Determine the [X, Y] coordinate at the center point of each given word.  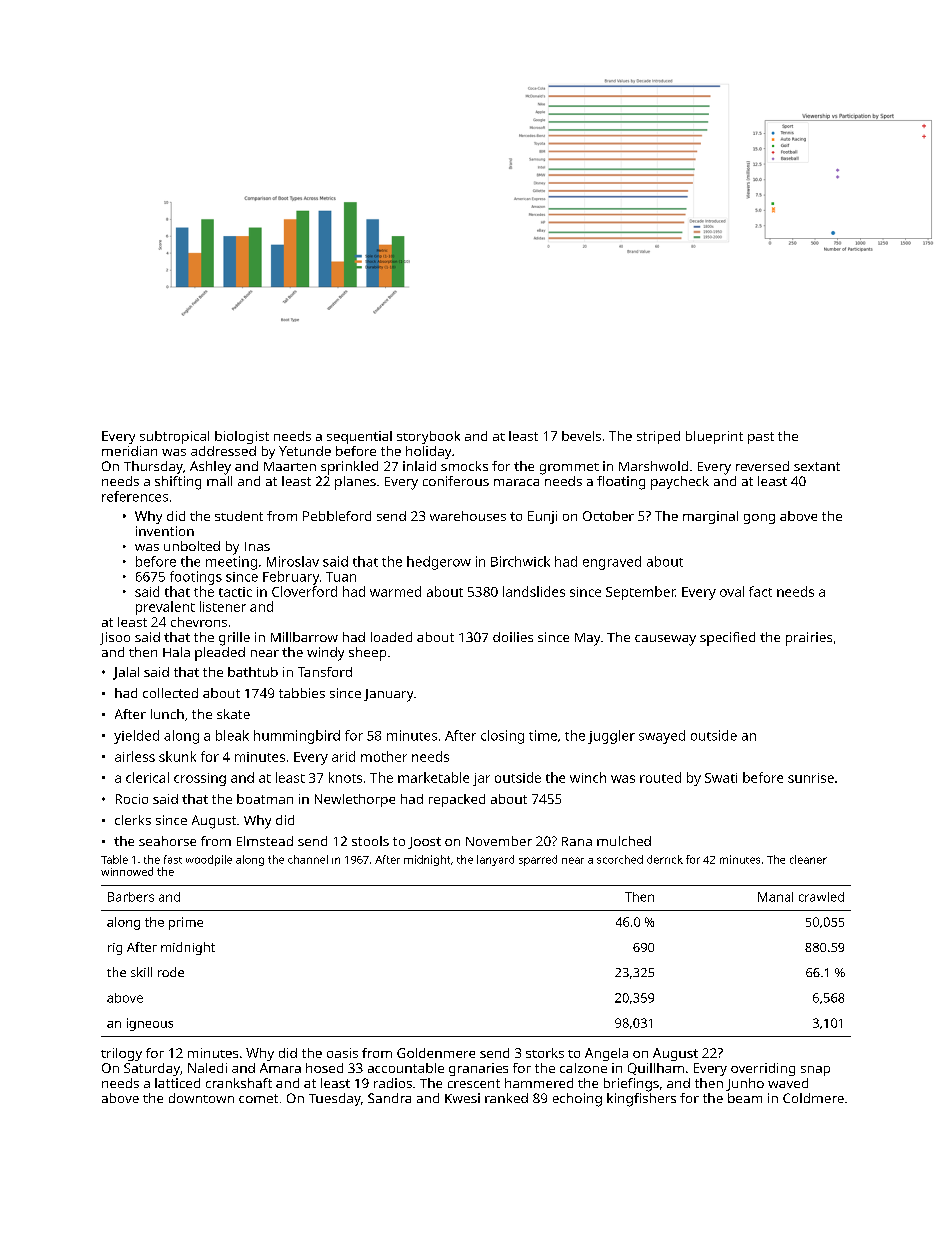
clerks [133, 820]
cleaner [808, 859]
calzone [583, 1068]
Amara [280, 1068]
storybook [428, 437]
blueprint [714, 437]
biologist [242, 437]
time [543, 735]
